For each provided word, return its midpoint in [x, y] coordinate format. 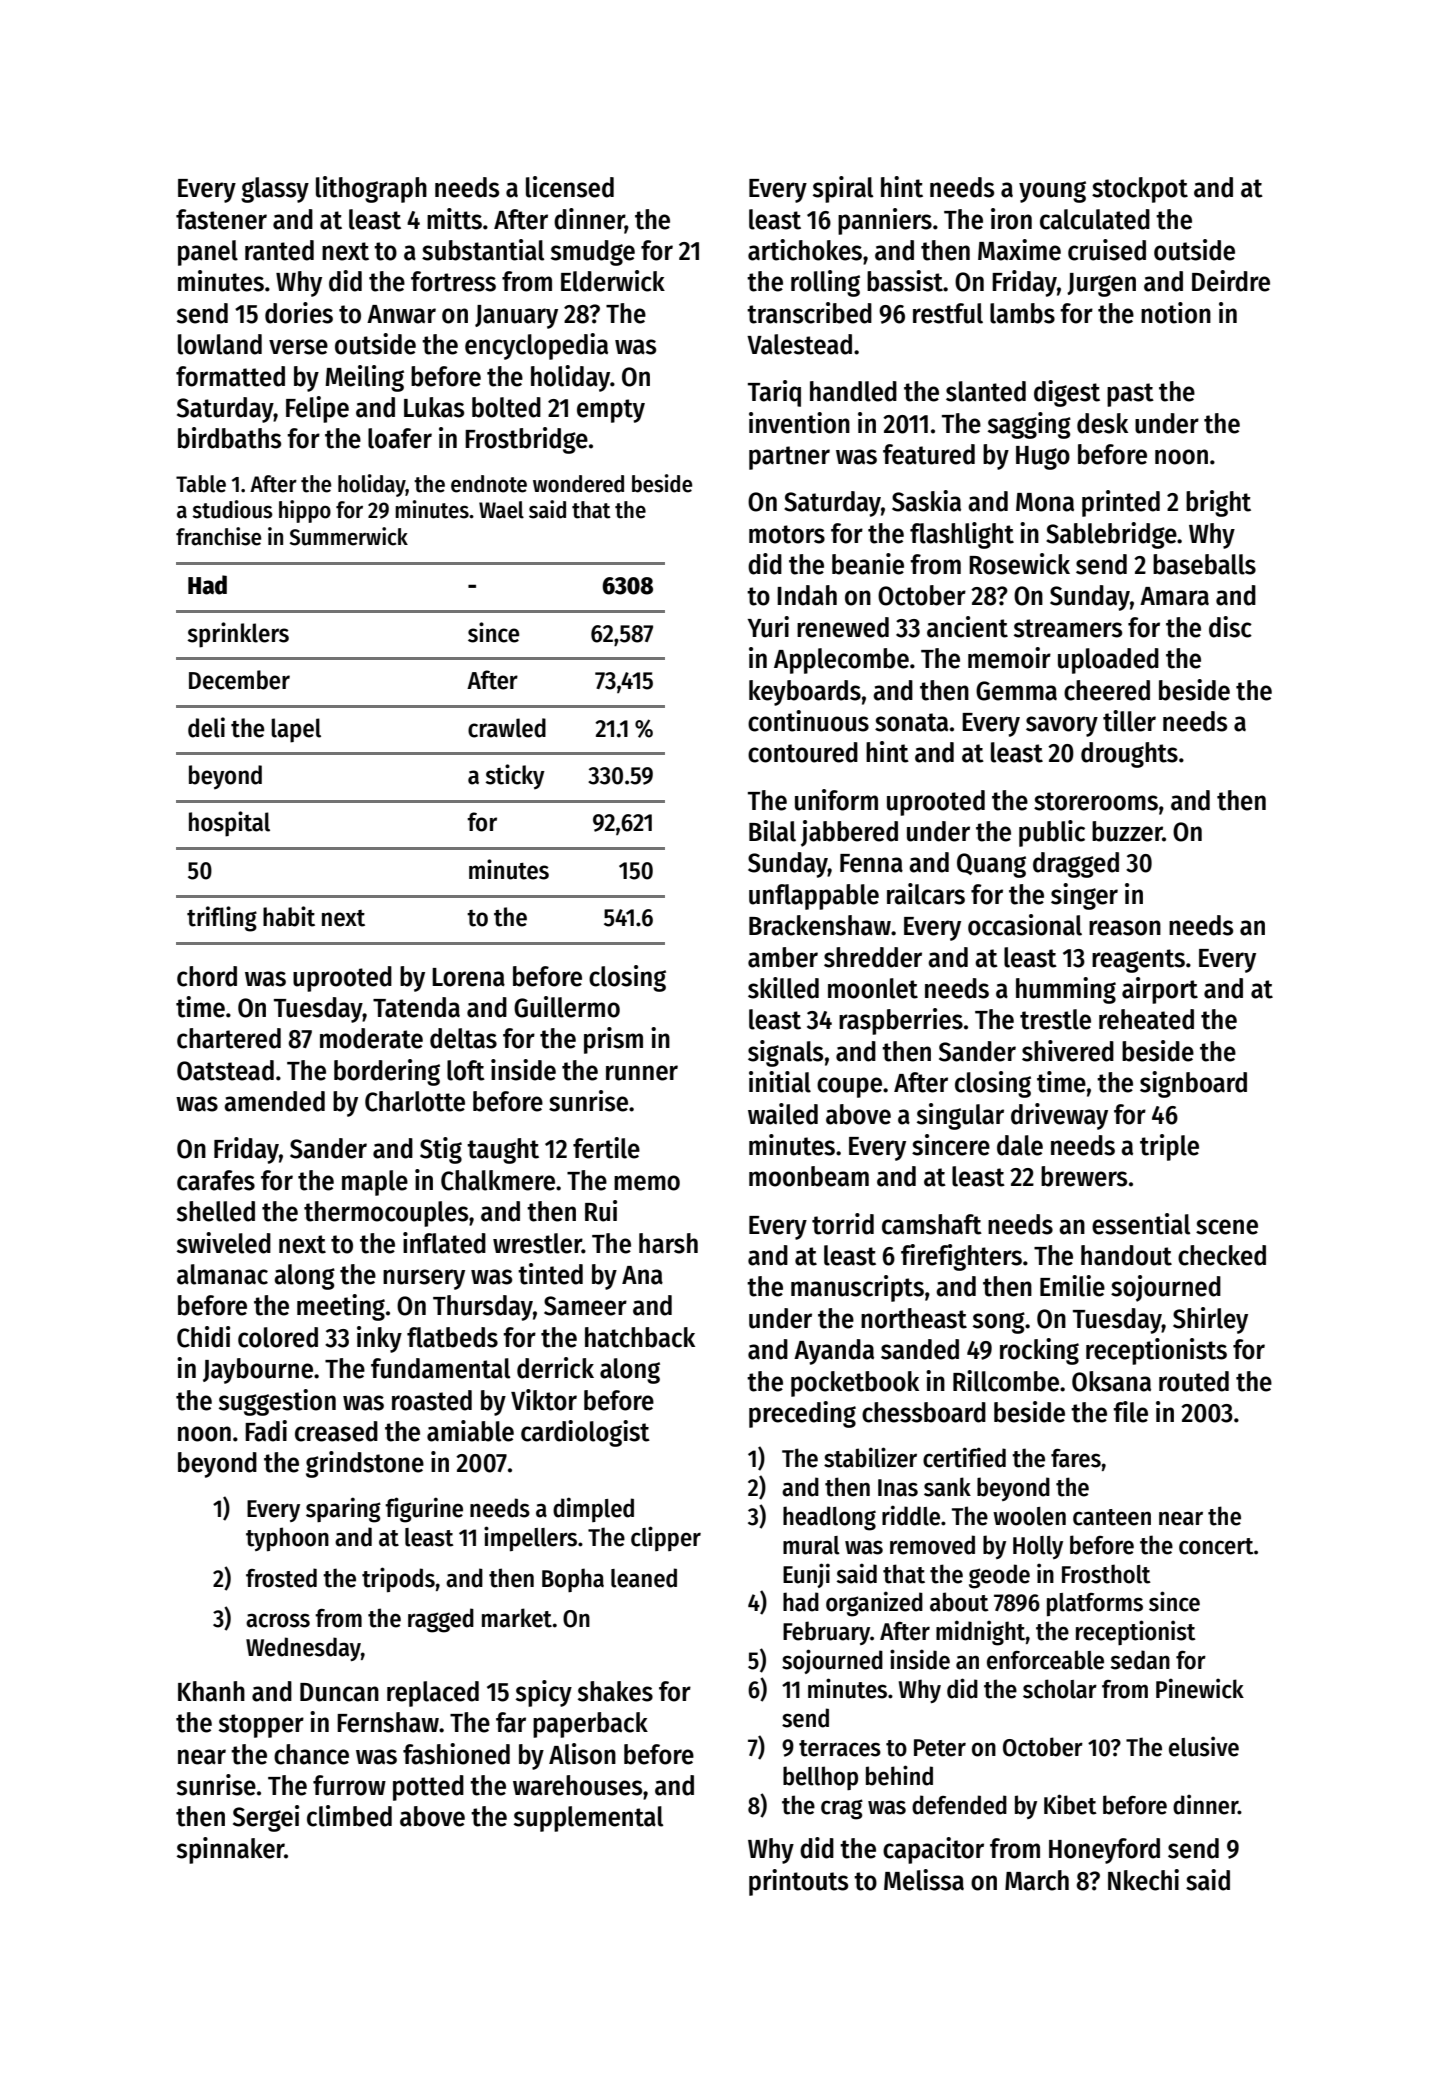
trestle [1055, 1019]
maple [375, 1183]
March [1037, 1880]
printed [1121, 503]
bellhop [820, 1778]
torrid [843, 1224]
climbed [349, 1816]
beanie [868, 564]
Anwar [401, 314]
